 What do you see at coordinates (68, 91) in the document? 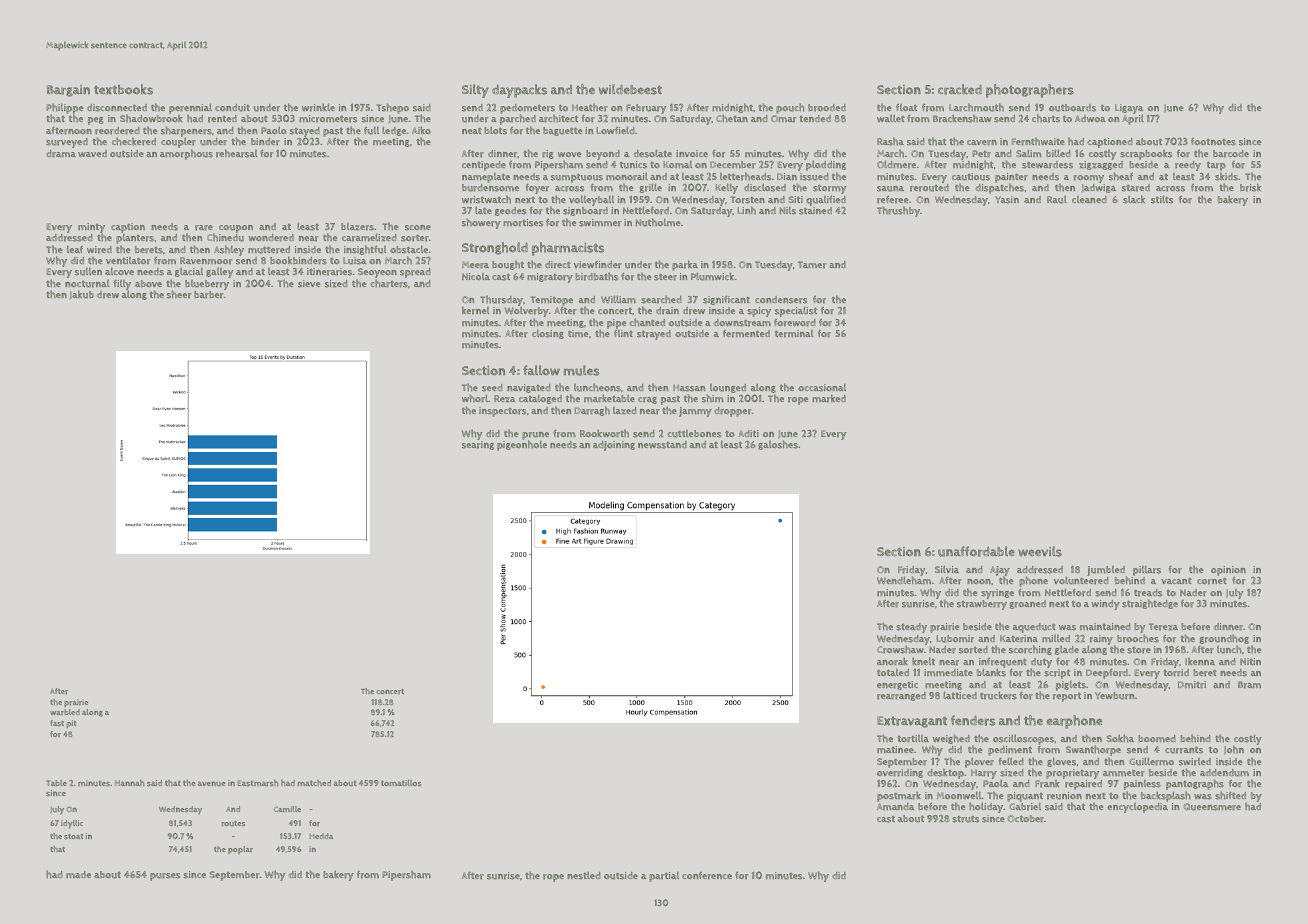
I see `Bargain` at bounding box center [68, 91].
